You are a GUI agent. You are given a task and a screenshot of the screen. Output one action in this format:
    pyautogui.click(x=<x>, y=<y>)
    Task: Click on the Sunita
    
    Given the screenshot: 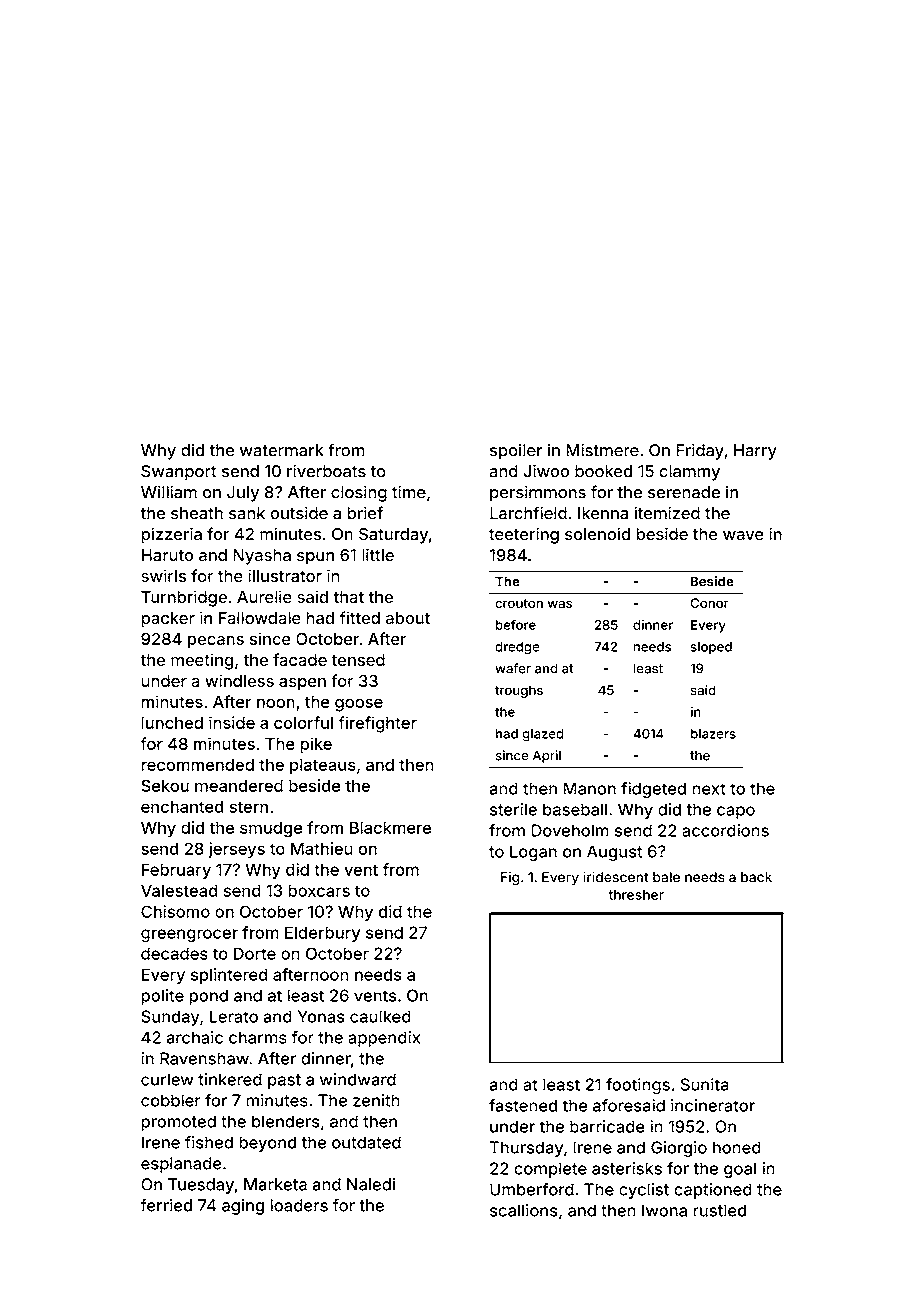 What is the action you would take?
    pyautogui.click(x=705, y=1084)
